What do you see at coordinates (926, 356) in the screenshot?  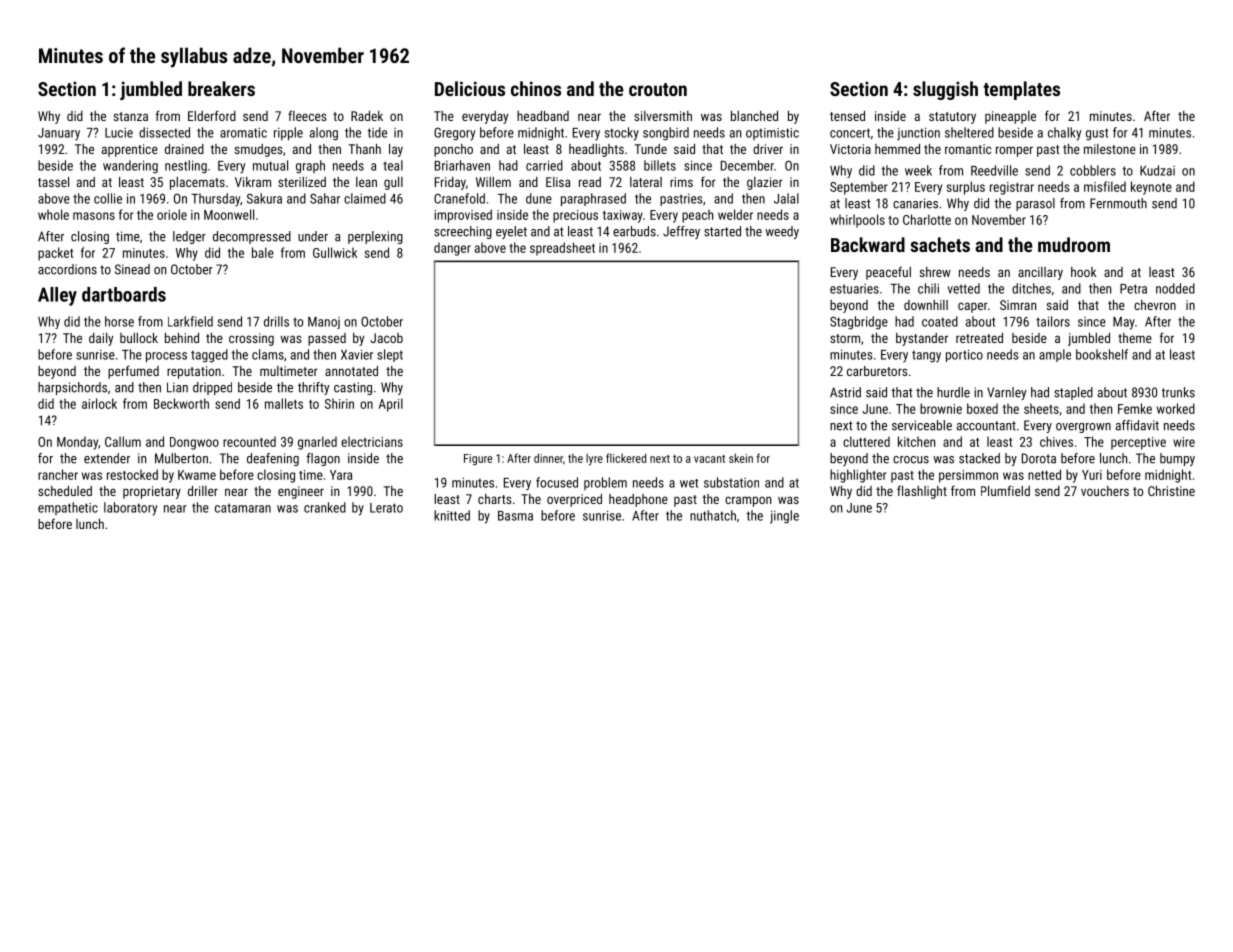 I see `tangy` at bounding box center [926, 356].
